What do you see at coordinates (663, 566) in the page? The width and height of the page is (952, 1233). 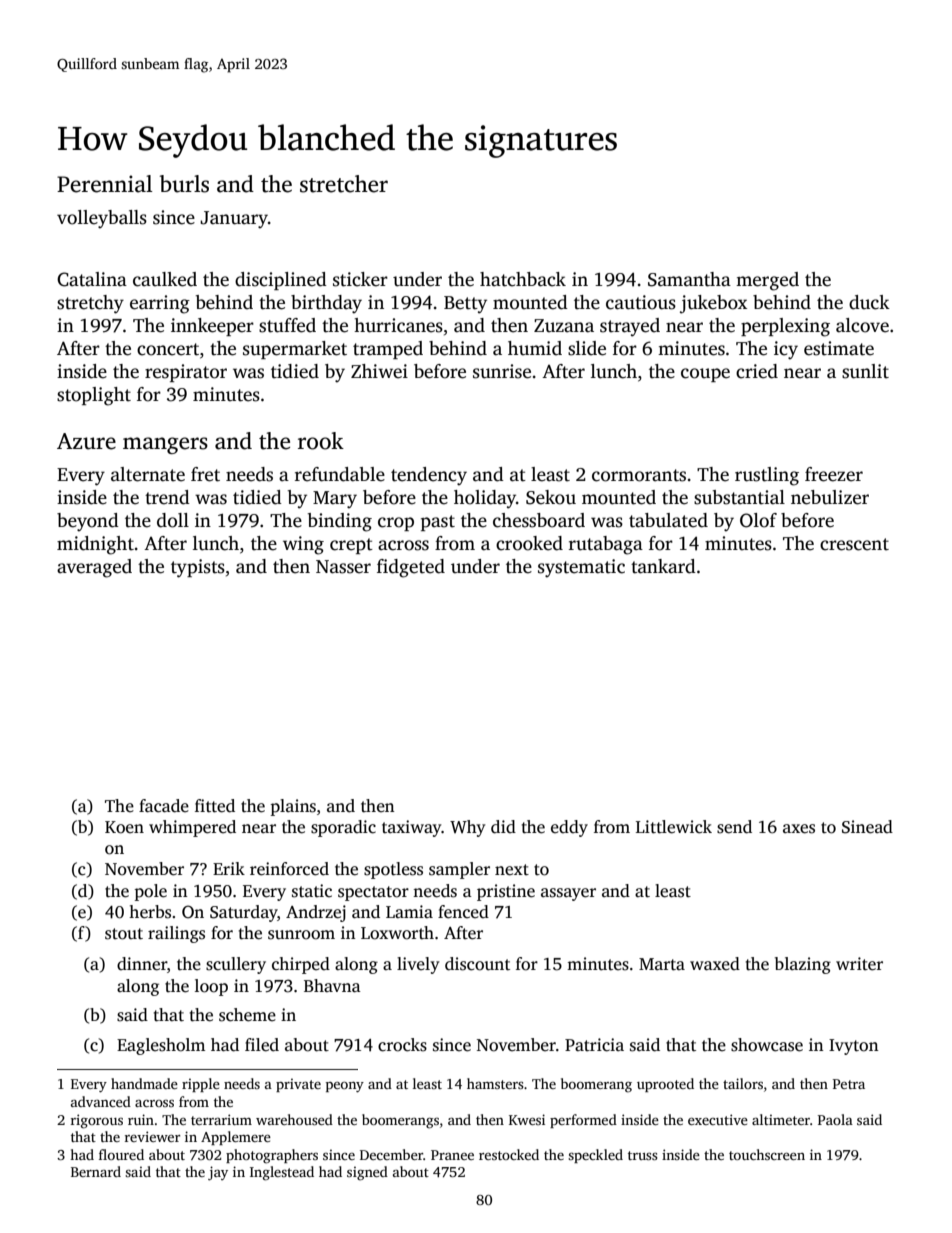 I see `tankard` at bounding box center [663, 566].
